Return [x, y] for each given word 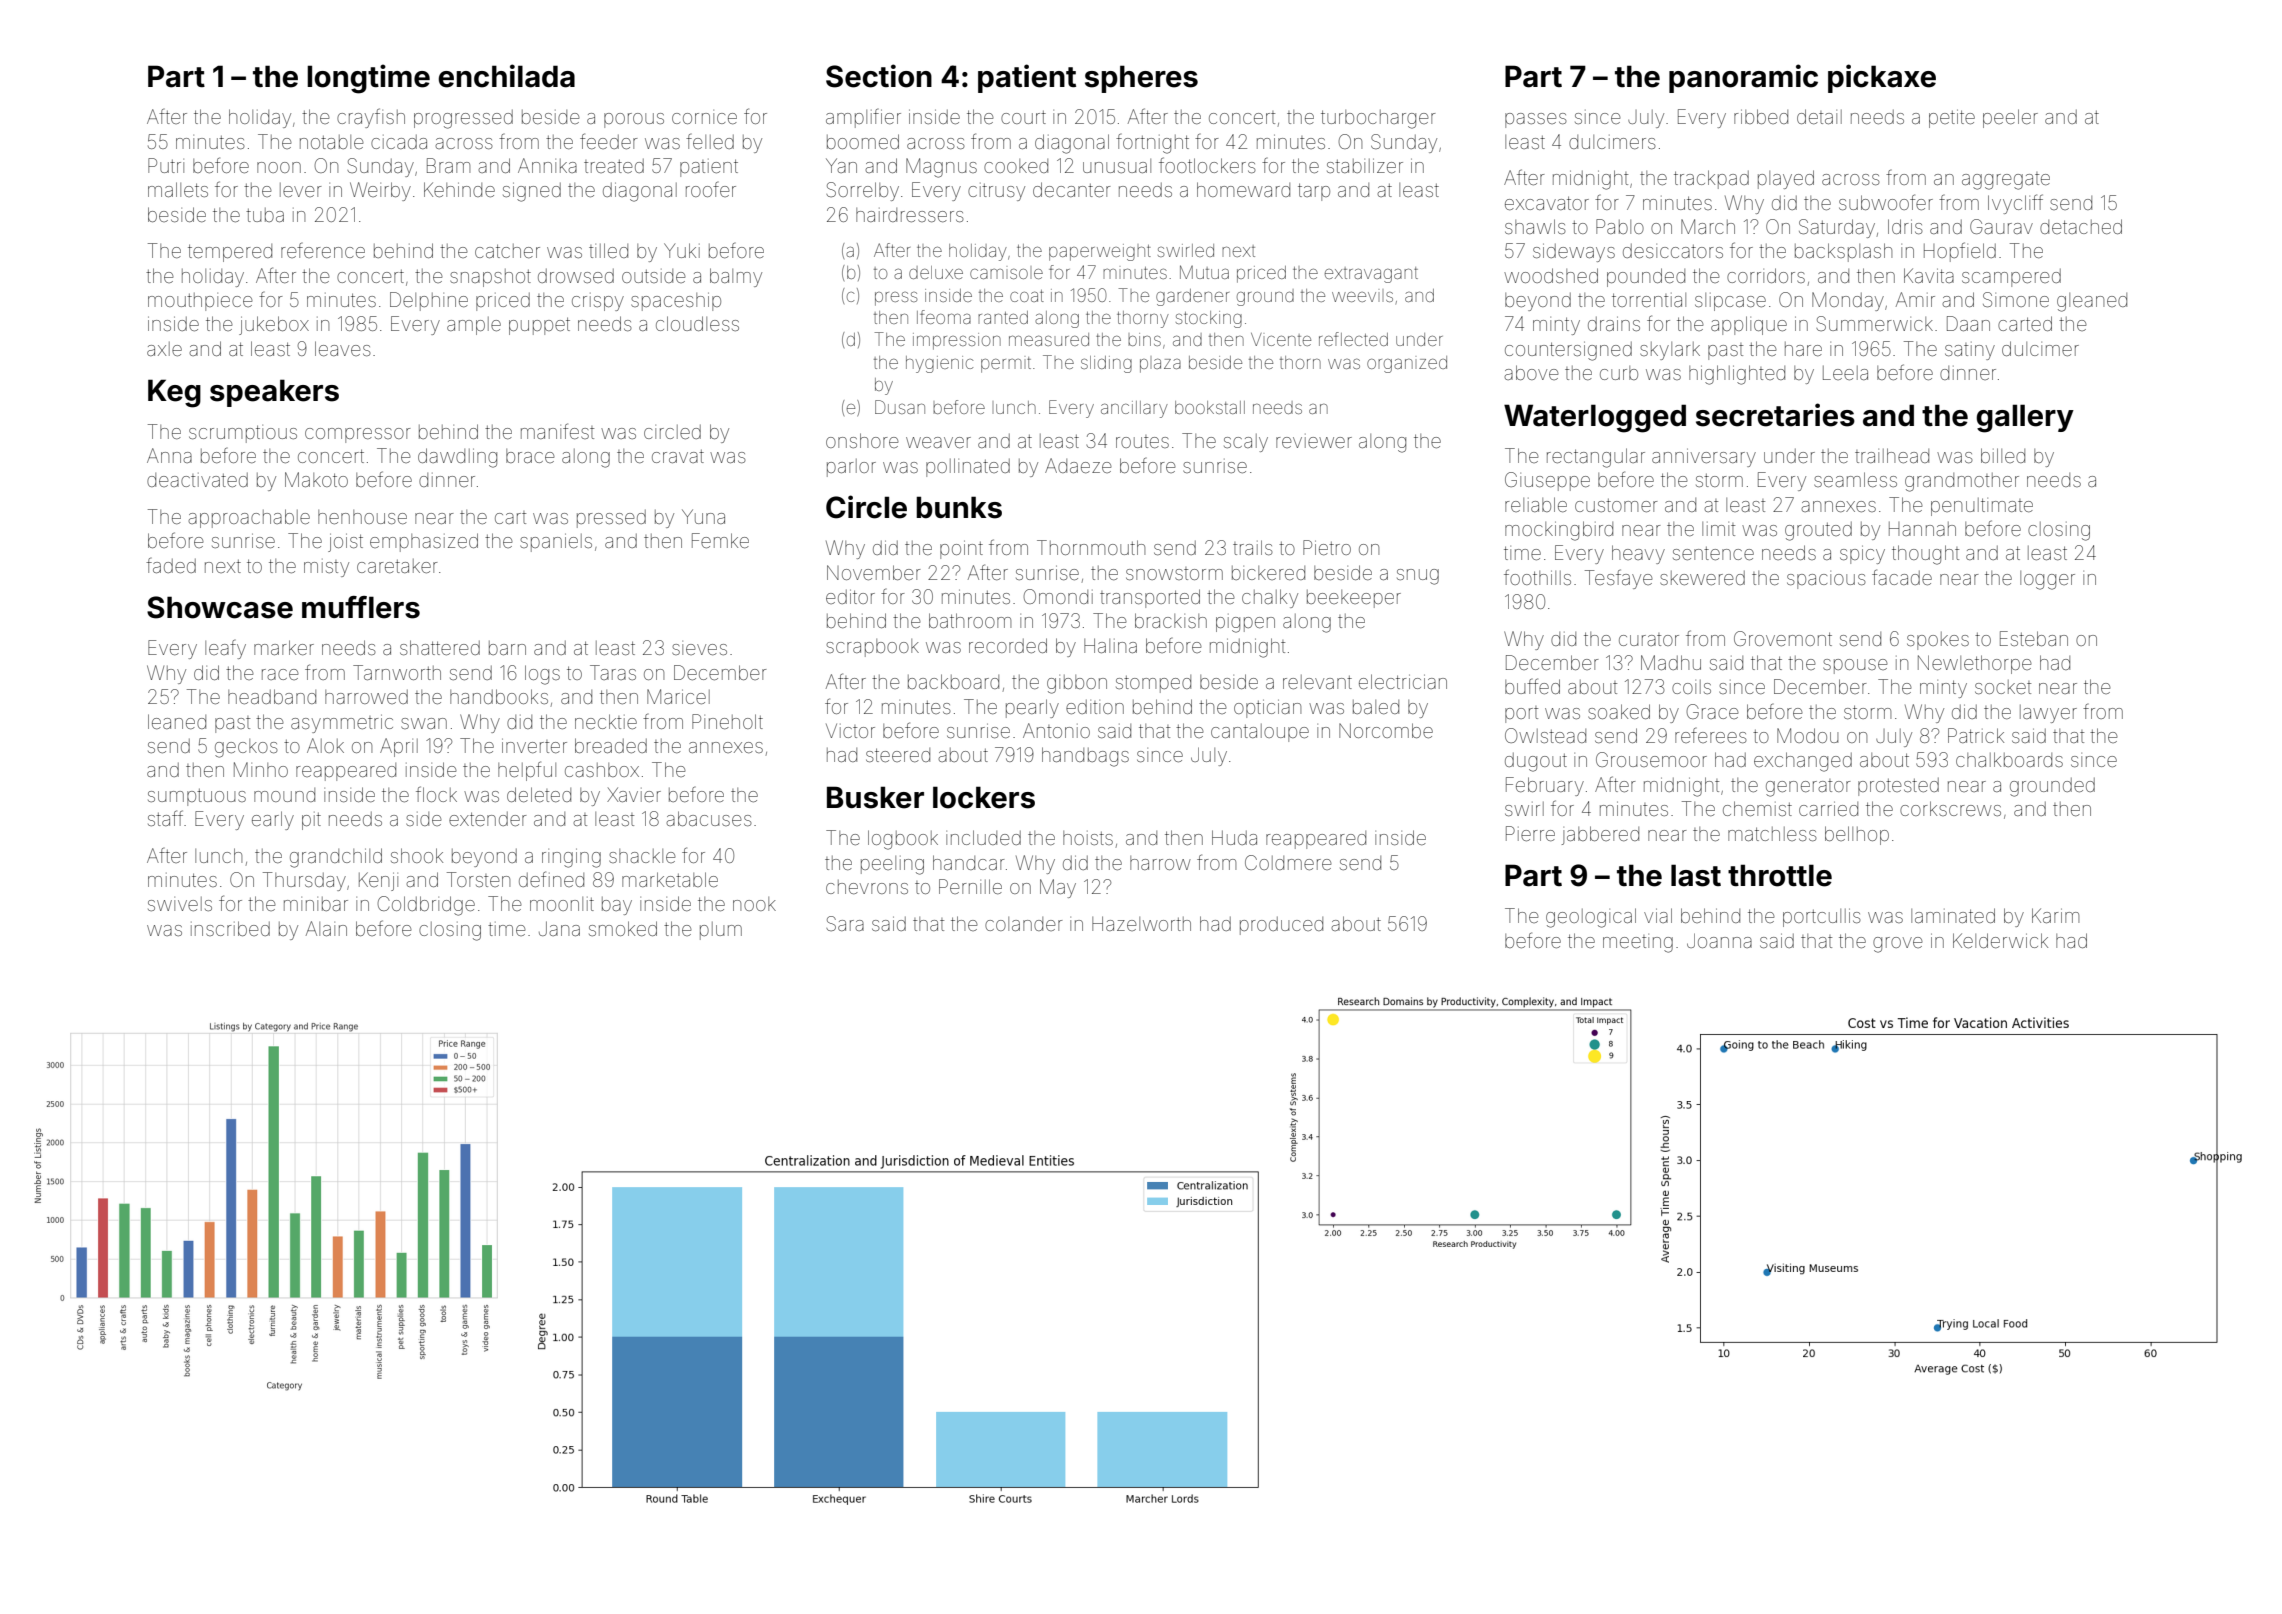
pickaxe [1882, 78]
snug [1418, 577]
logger [2047, 580]
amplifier [863, 118]
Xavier [634, 794]
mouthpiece [200, 302]
